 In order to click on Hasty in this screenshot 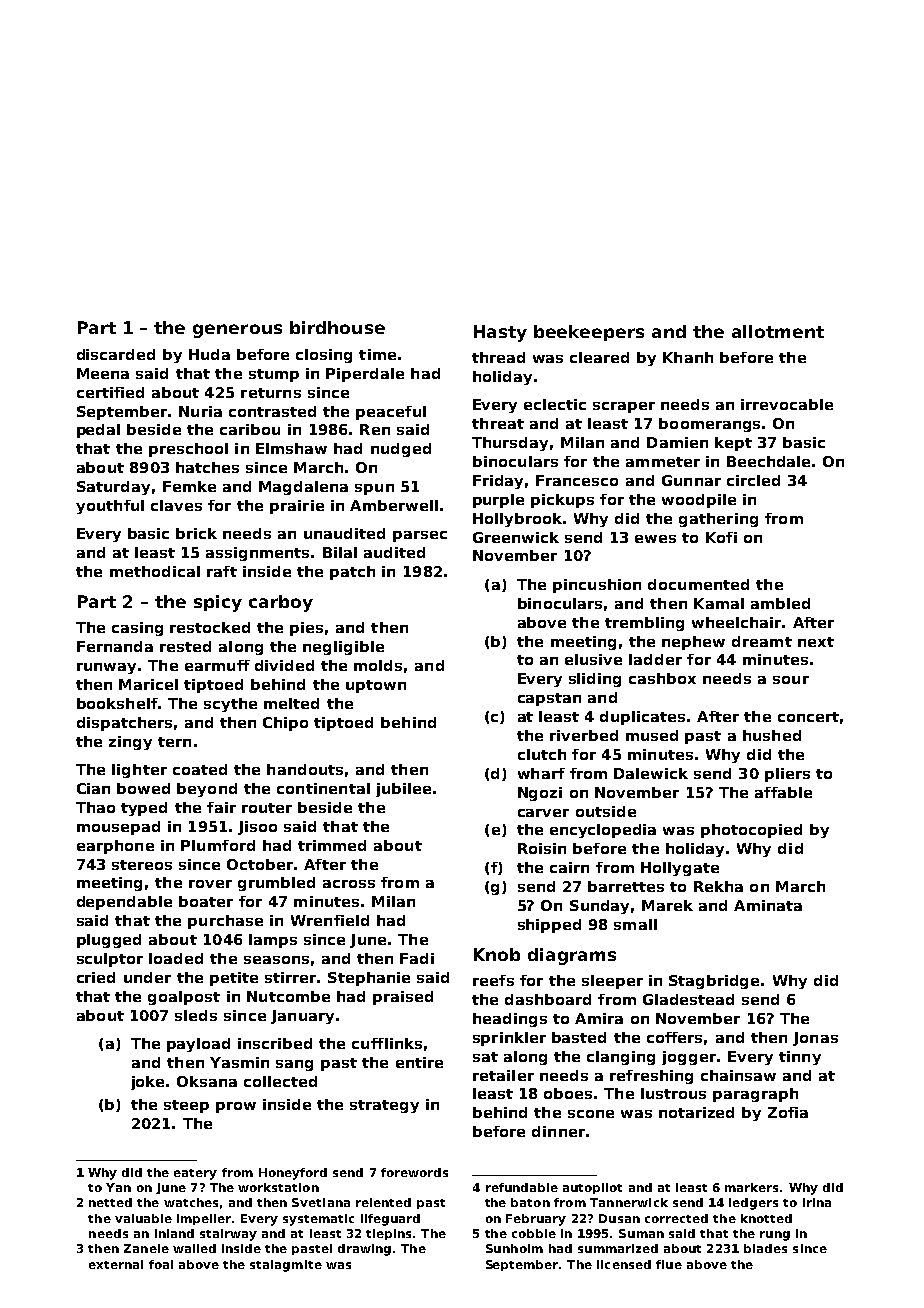, I will do `click(500, 333)`.
